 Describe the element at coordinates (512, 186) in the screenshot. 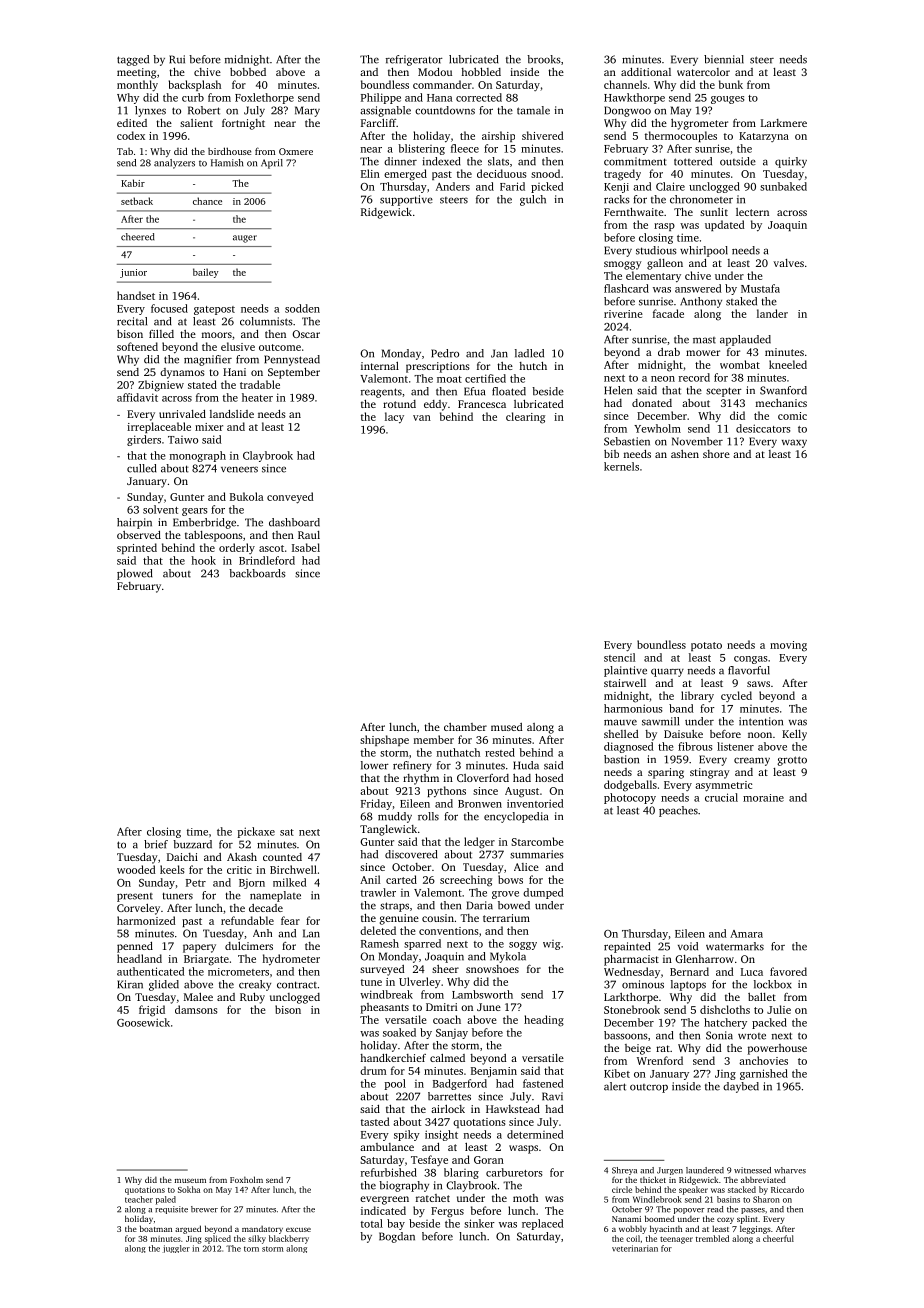

I see `Farid` at that location.
